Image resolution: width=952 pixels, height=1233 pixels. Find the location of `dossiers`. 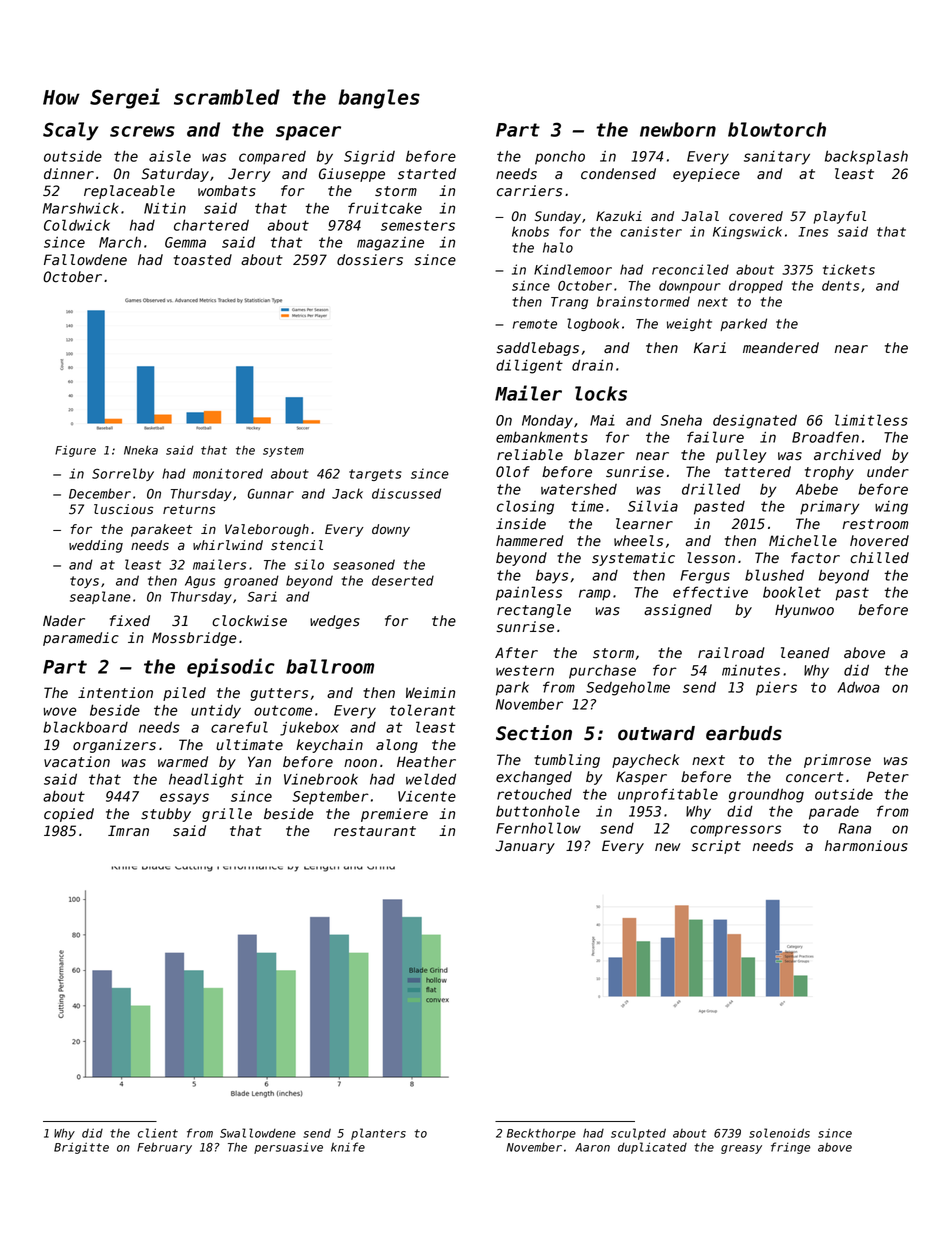

dossiers is located at coordinates (370, 260).
